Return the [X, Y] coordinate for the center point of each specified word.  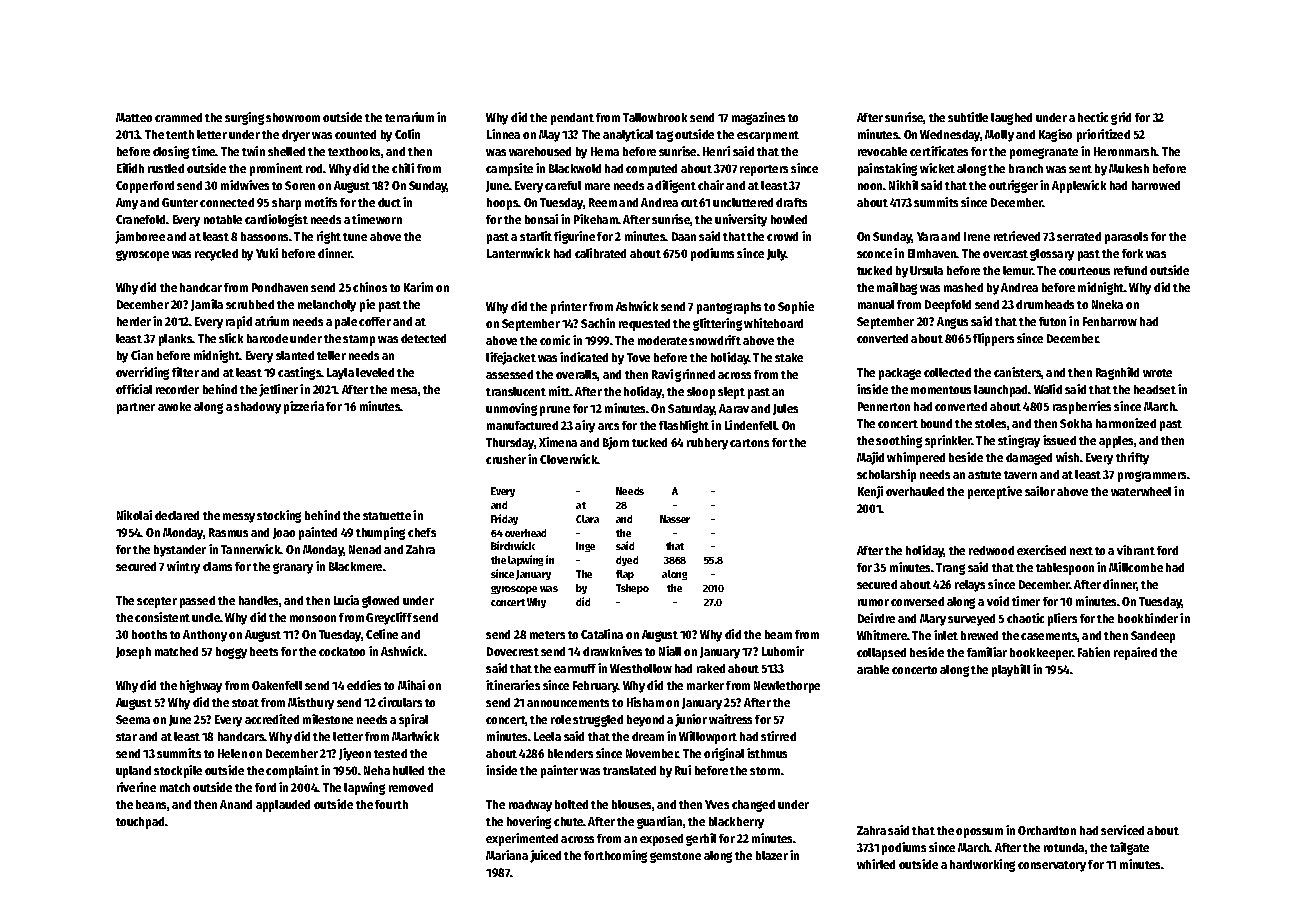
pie [367, 305]
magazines [758, 118]
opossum [979, 833]
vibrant [1136, 550]
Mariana [507, 855]
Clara [587, 519]
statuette [387, 516]
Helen [232, 753]
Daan [684, 236]
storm [765, 771]
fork [1132, 253]
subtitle [968, 117]
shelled [286, 151]
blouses [631, 804]
